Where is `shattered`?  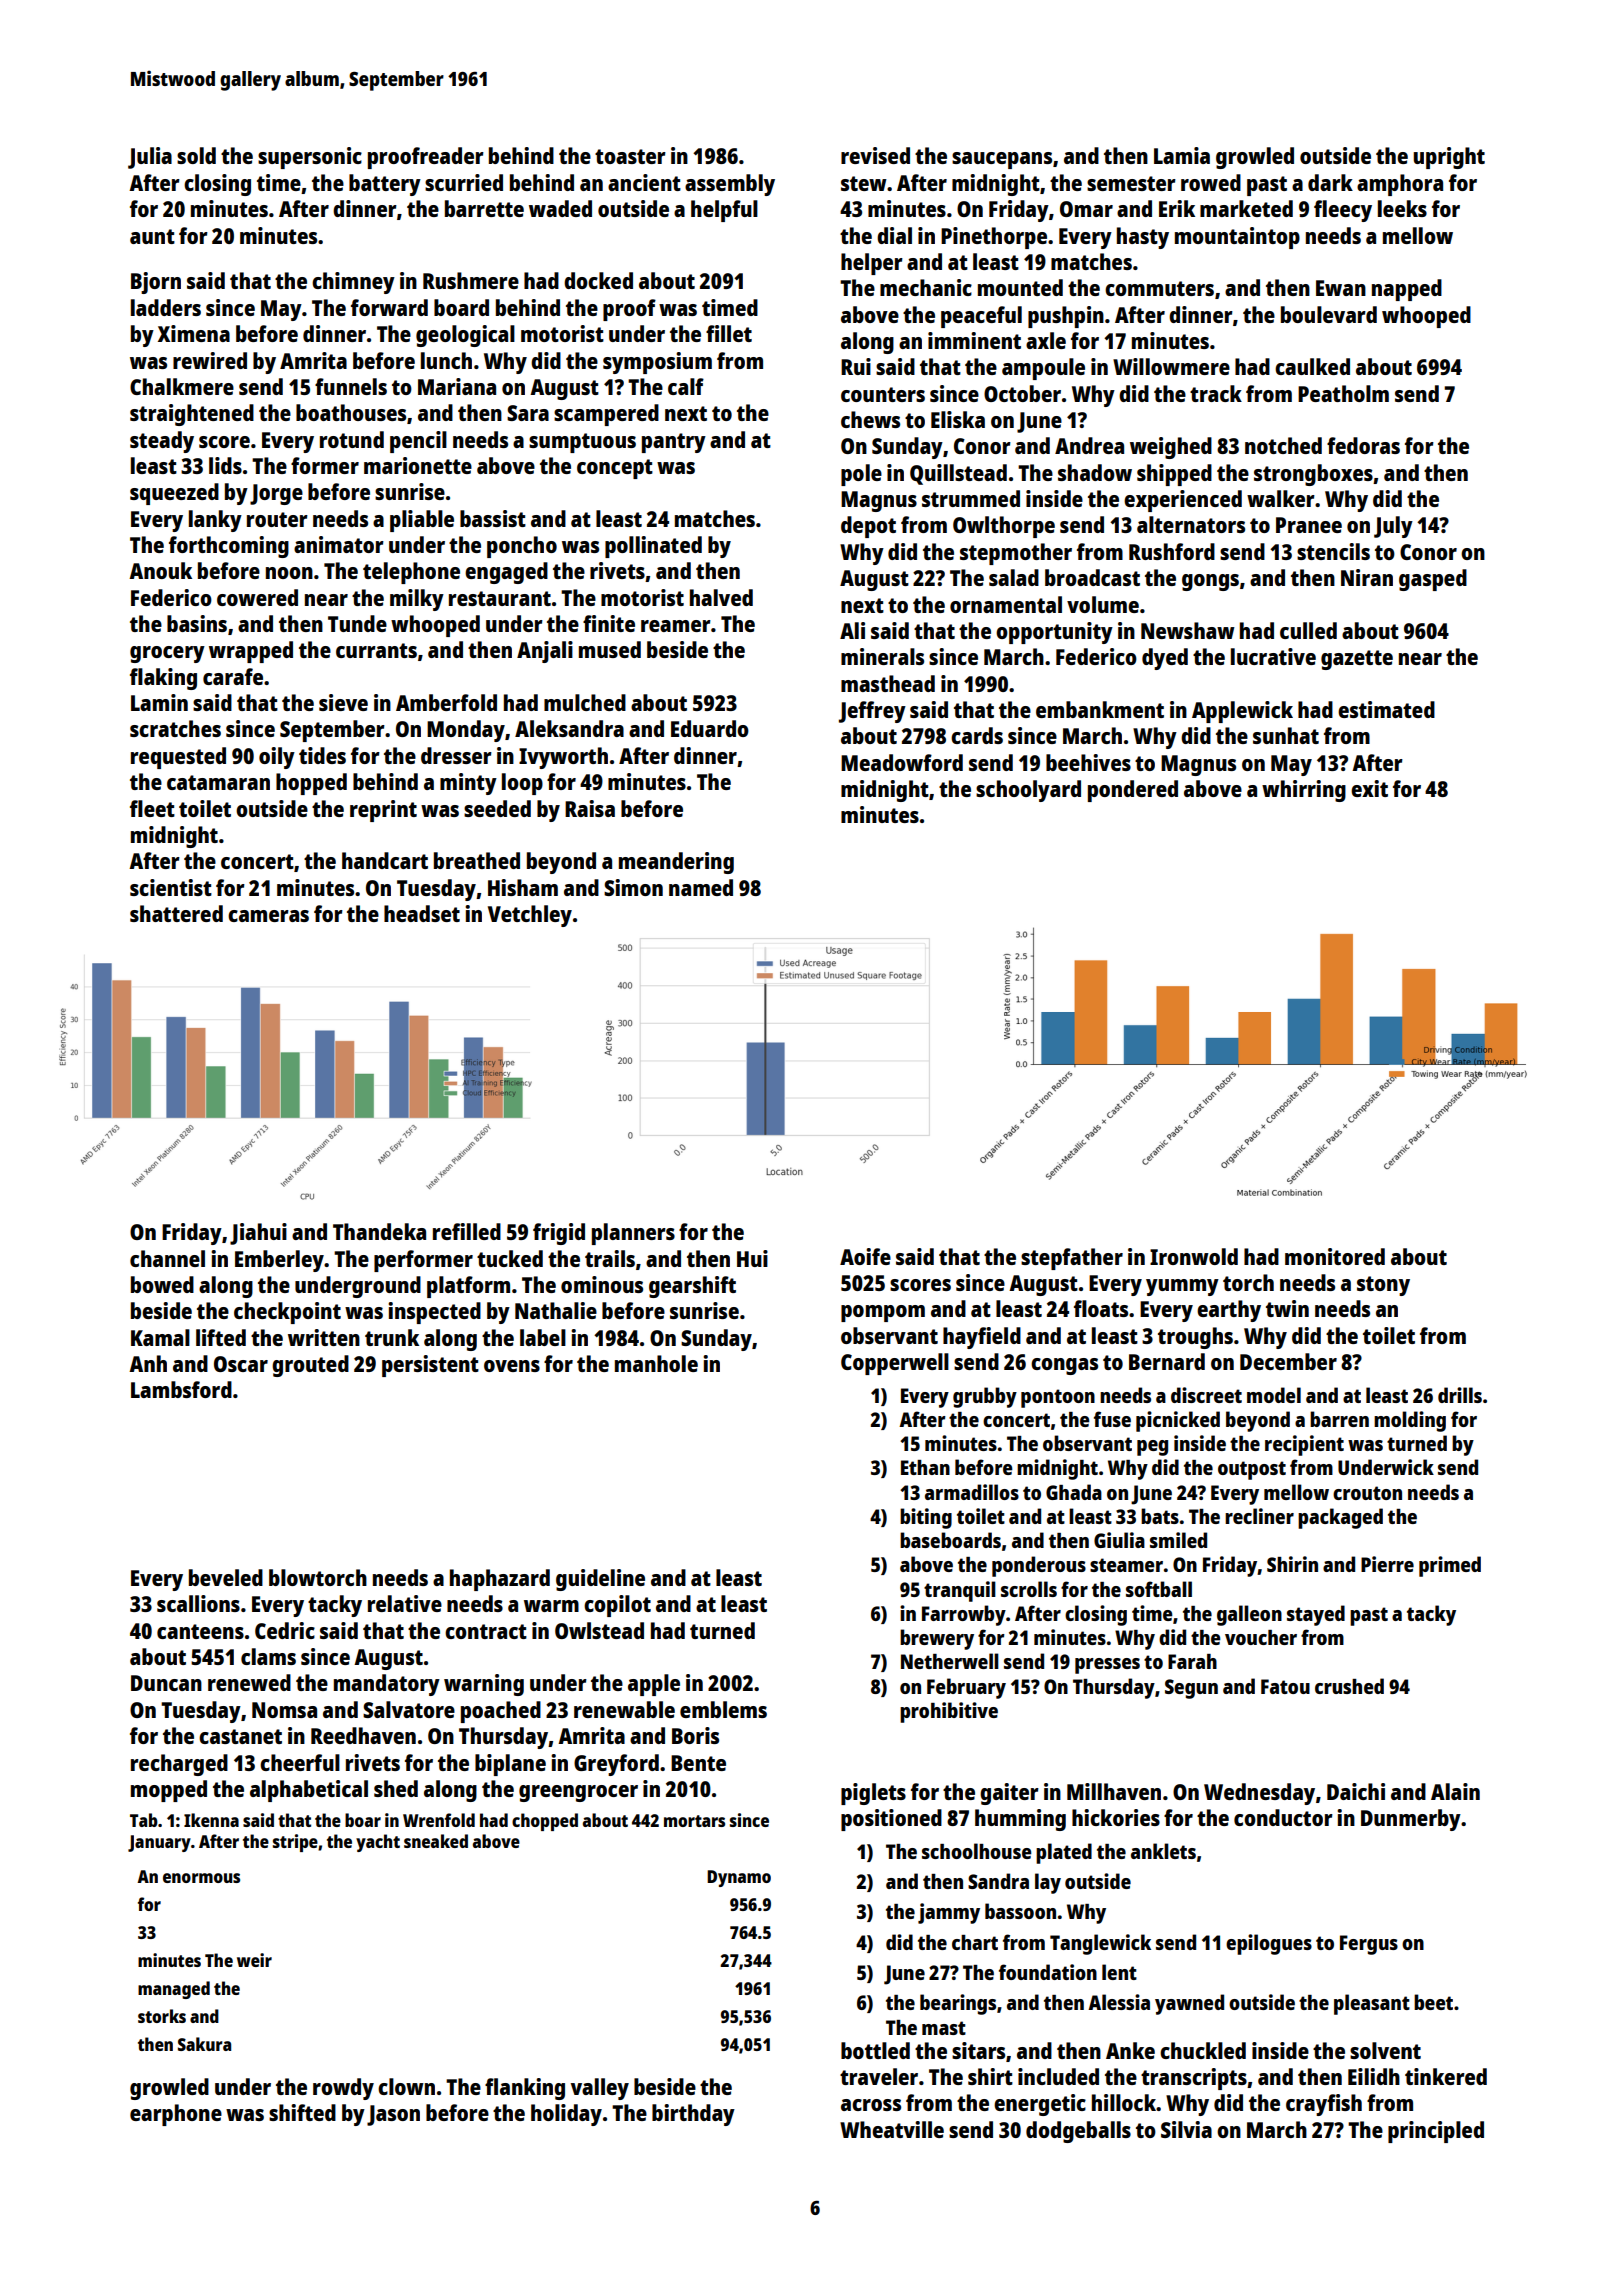
shattered is located at coordinates (176, 913).
